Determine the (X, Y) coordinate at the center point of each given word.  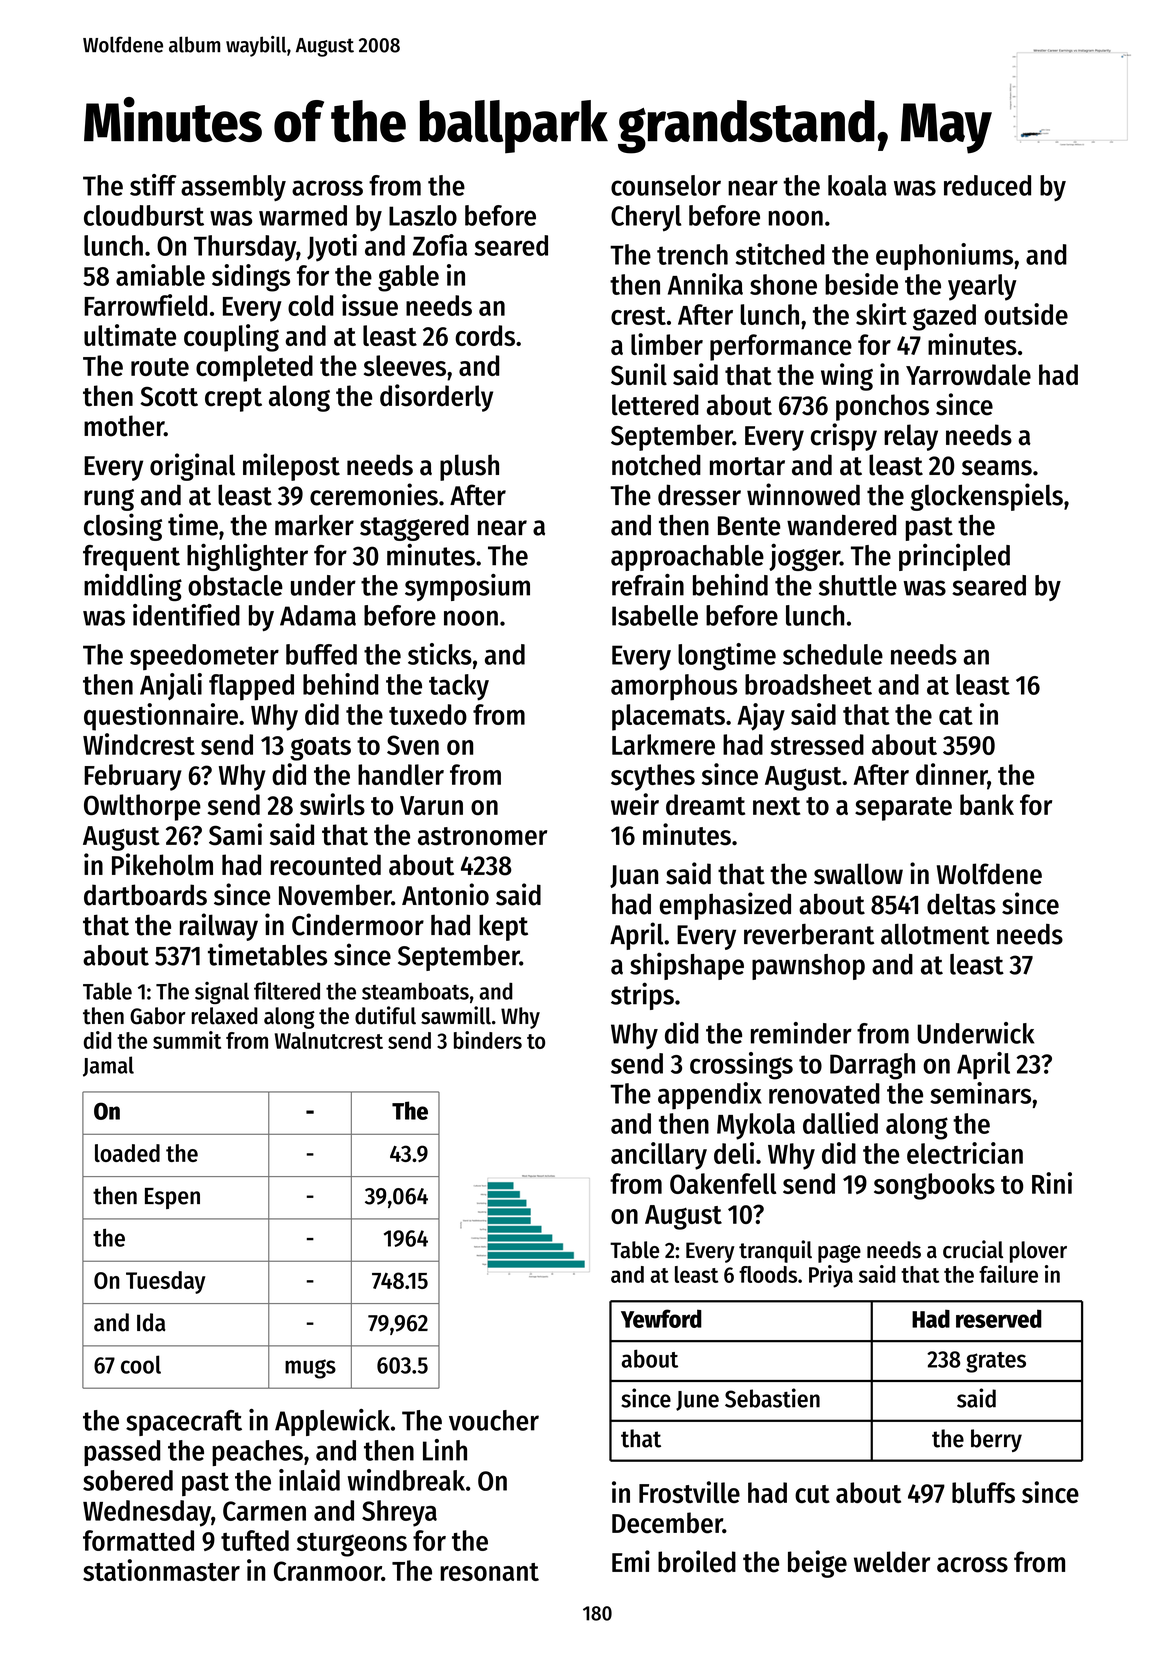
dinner (952, 775)
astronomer (482, 836)
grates (996, 1362)
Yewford (661, 1318)
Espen (172, 1198)
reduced (987, 185)
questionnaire (161, 717)
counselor (666, 185)
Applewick (332, 1422)
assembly (233, 188)
